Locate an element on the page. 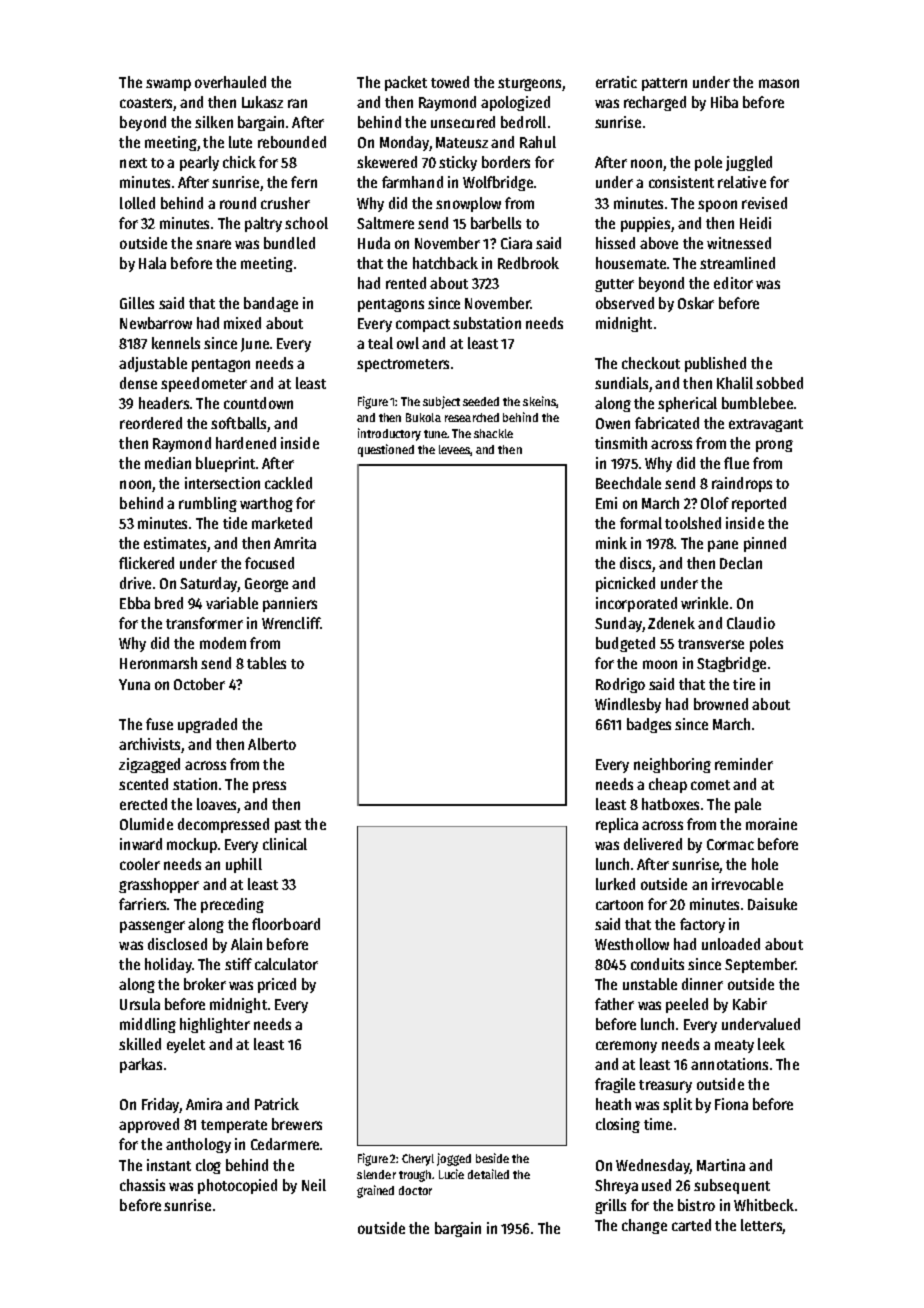  above is located at coordinates (659, 243).
